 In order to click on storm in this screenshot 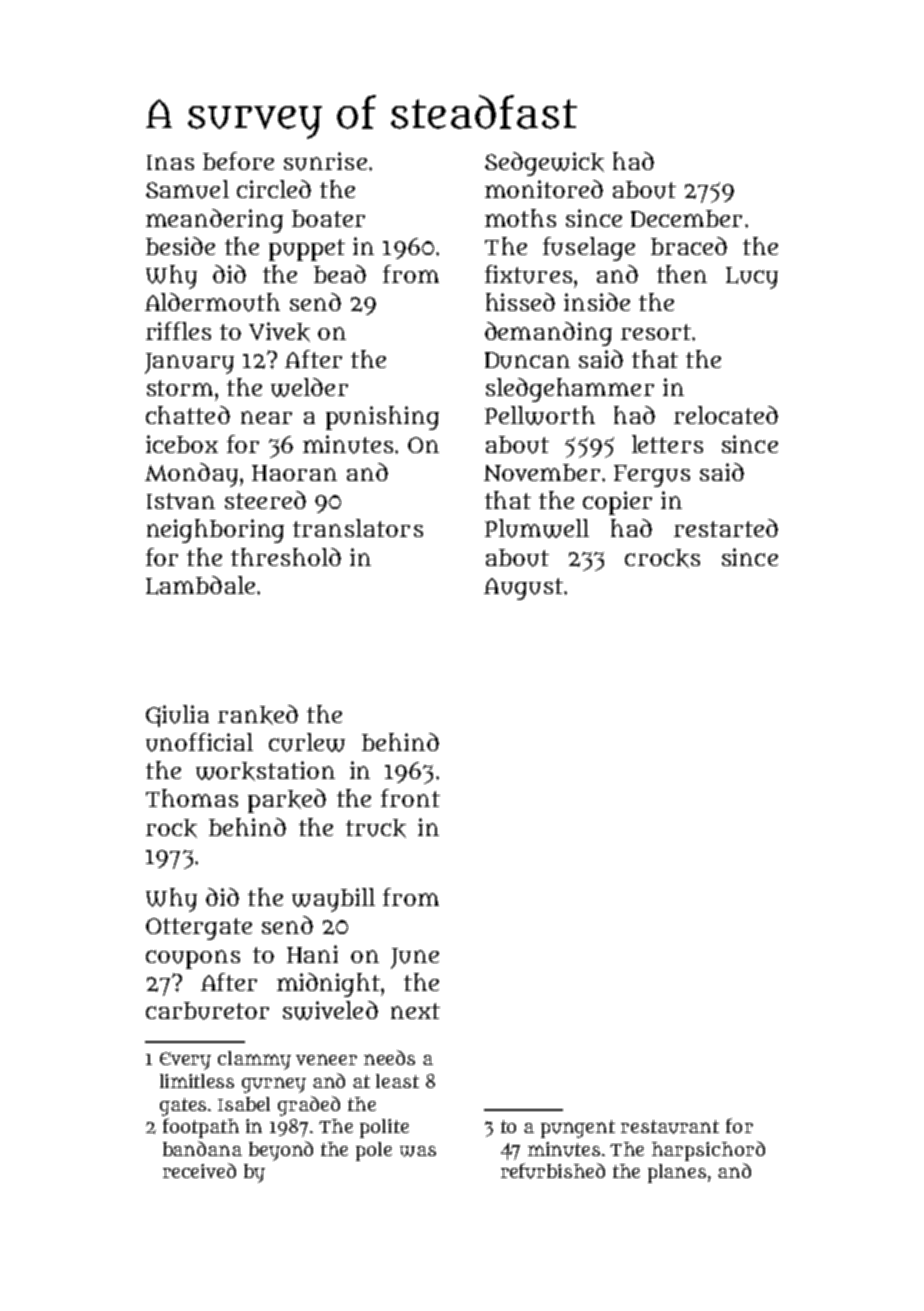, I will do `click(180, 388)`.
